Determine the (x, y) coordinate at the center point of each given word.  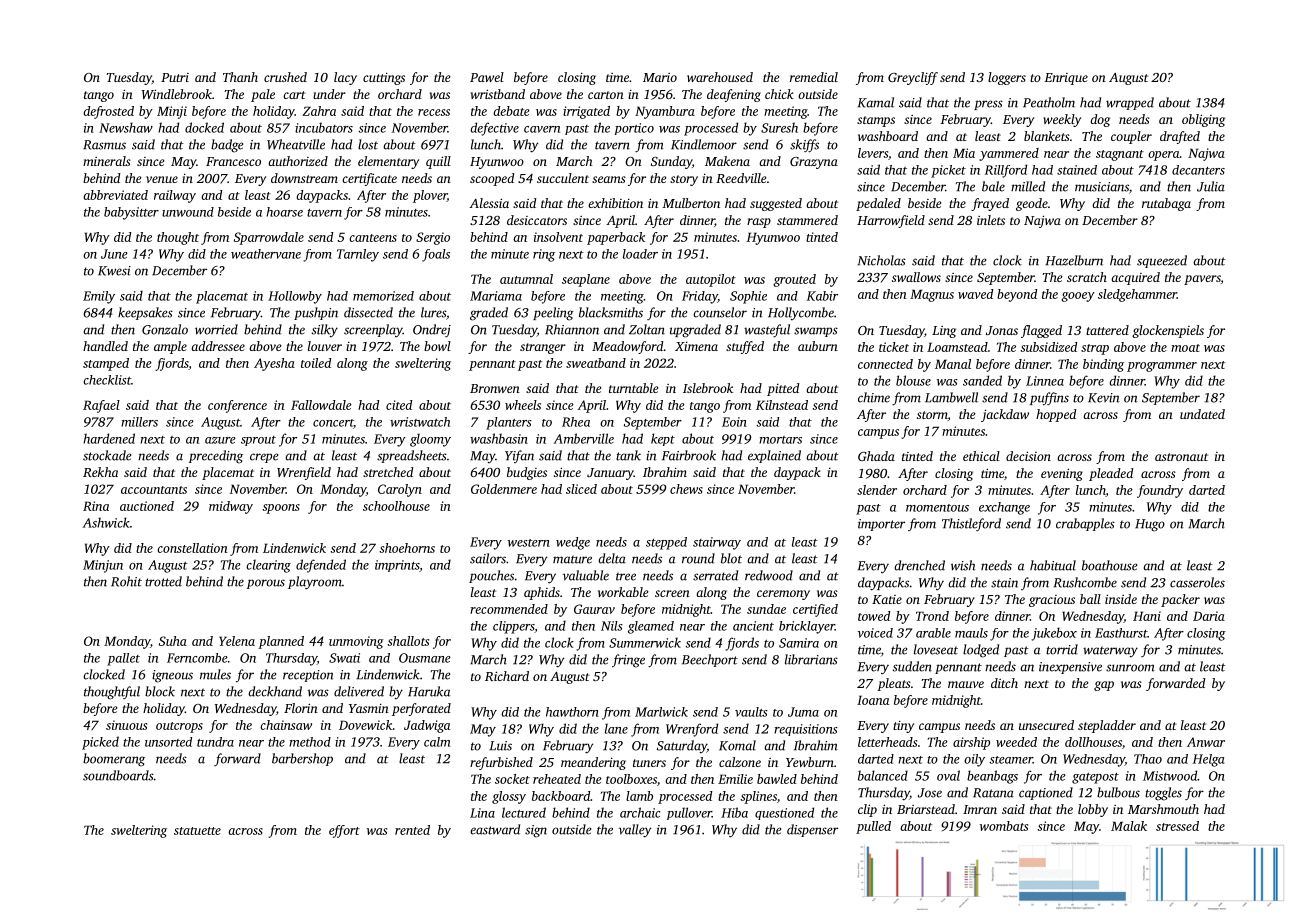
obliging (1203, 120)
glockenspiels (1168, 331)
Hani (1147, 616)
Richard (507, 676)
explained (774, 456)
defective (494, 129)
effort (344, 831)
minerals (107, 161)
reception (308, 676)
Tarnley (358, 255)
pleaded (1111, 474)
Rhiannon (572, 329)
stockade (107, 455)
